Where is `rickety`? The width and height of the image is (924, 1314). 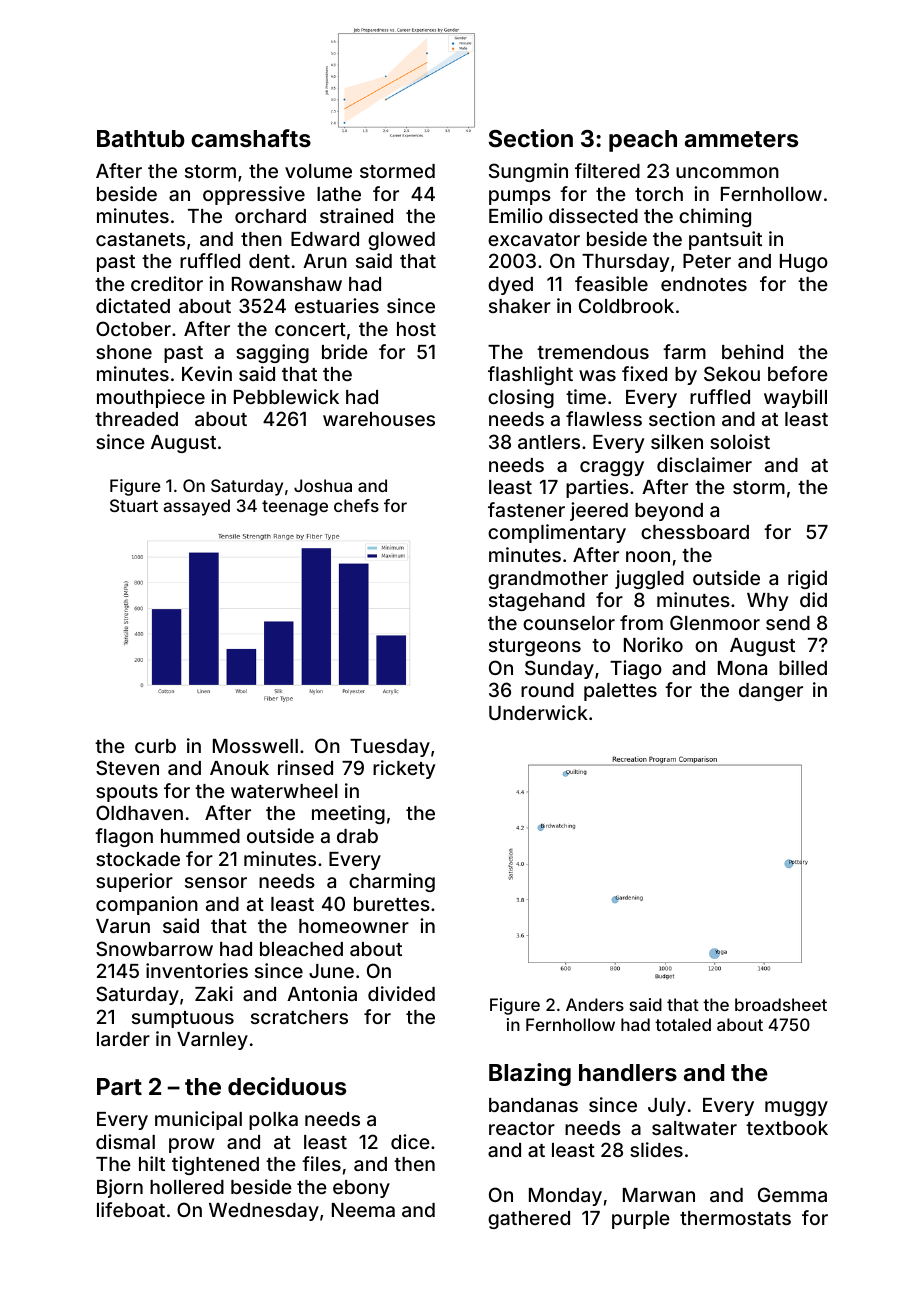
rickety is located at coordinates (404, 769).
